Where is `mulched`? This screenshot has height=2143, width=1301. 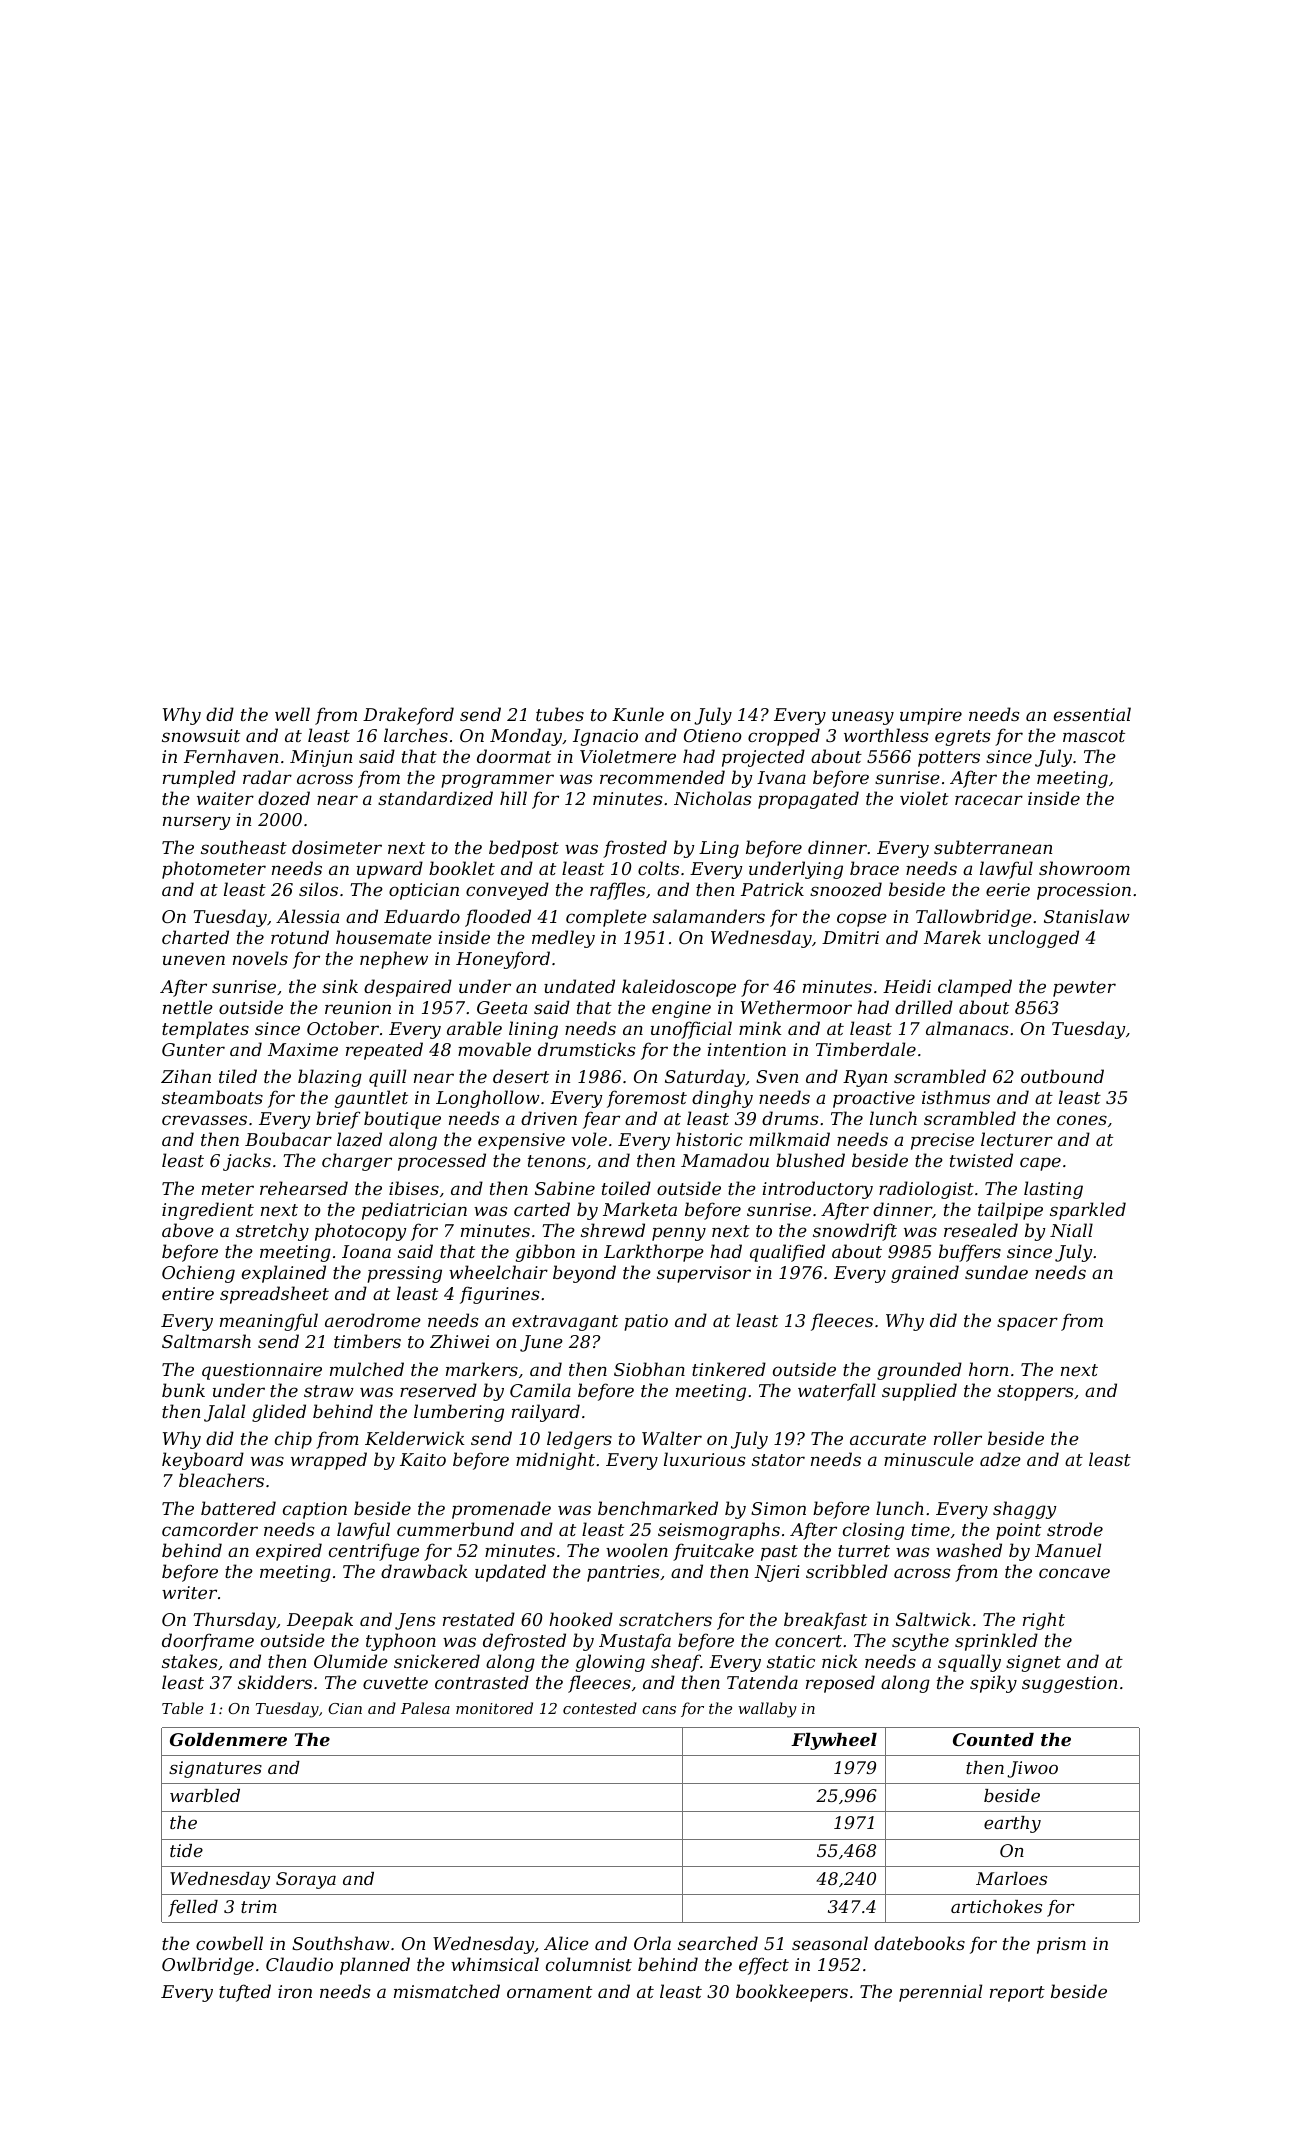 mulched is located at coordinates (367, 1369).
